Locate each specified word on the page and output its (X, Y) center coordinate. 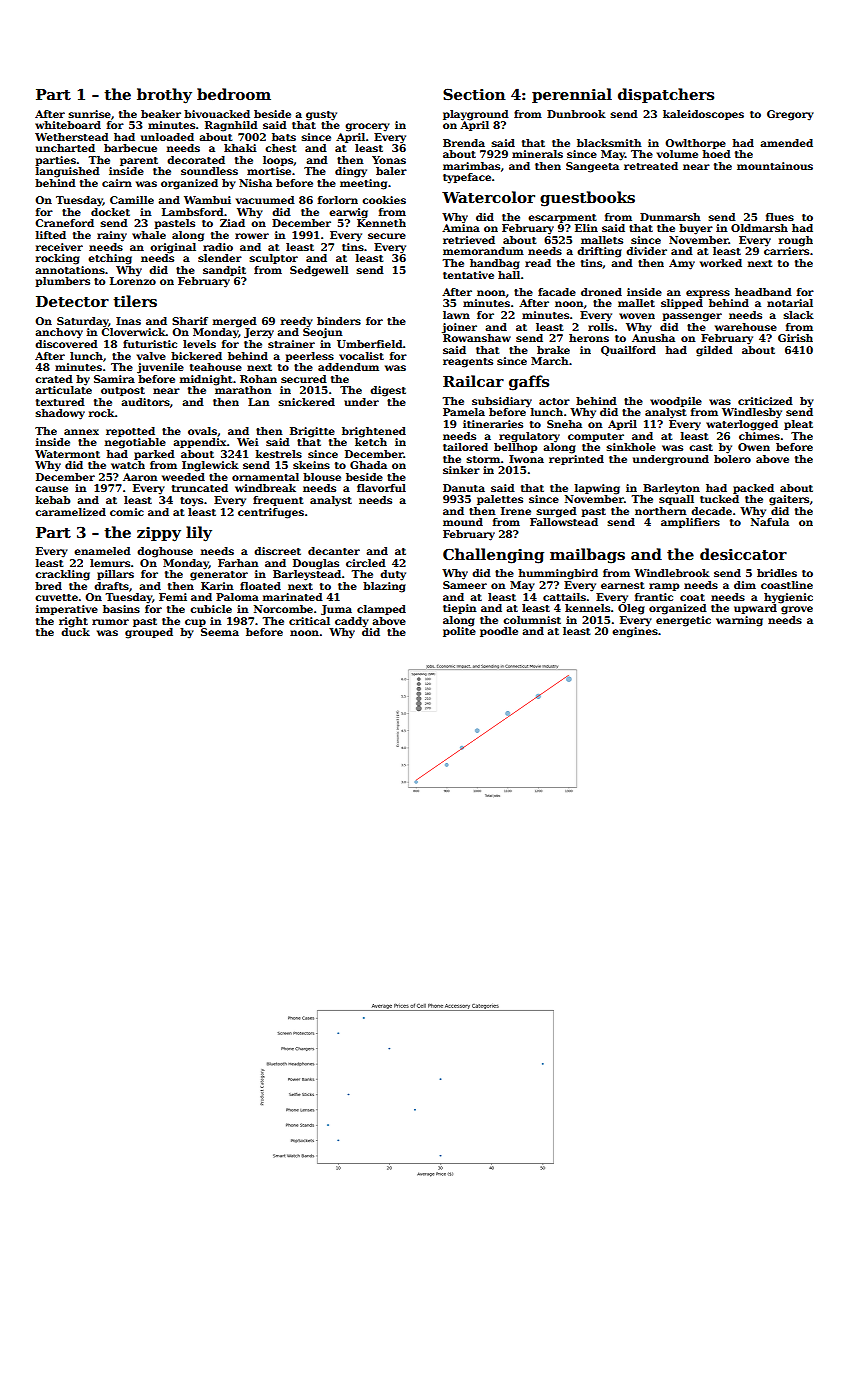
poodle (499, 632)
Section (474, 94)
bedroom (234, 94)
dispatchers (666, 95)
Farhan (238, 563)
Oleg (631, 609)
